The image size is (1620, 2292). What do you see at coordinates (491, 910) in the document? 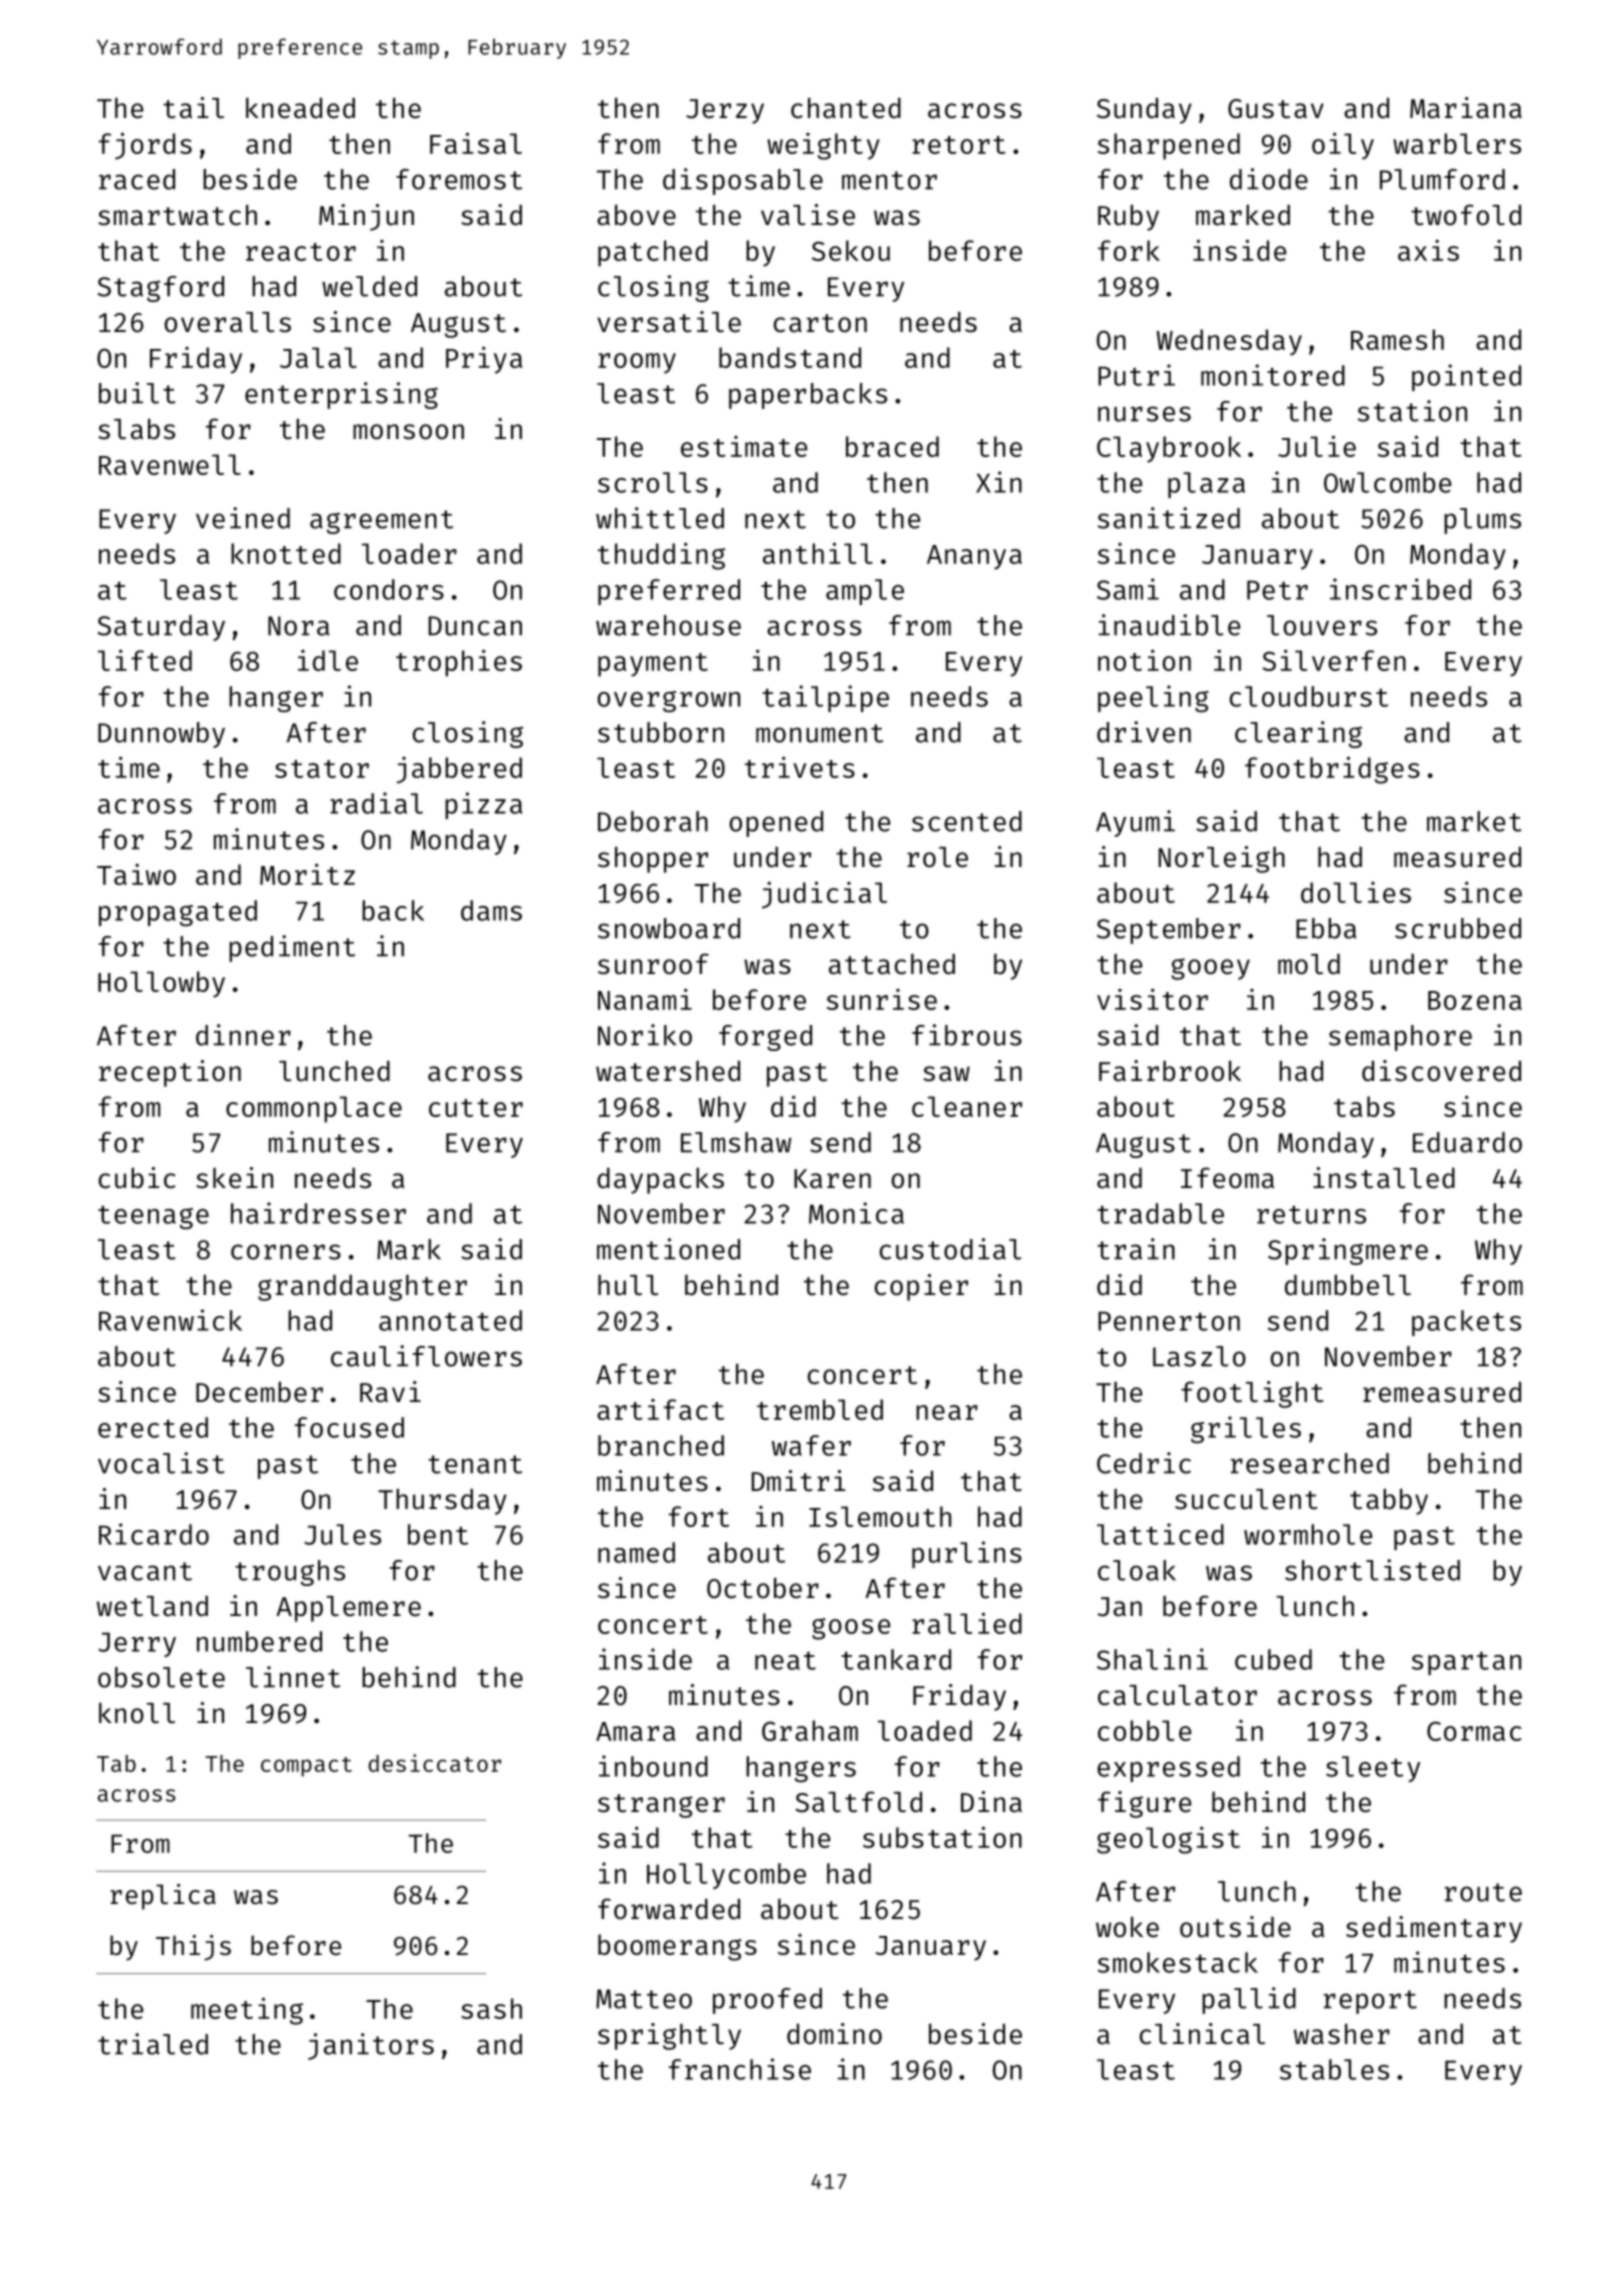
I see `dams` at bounding box center [491, 910].
